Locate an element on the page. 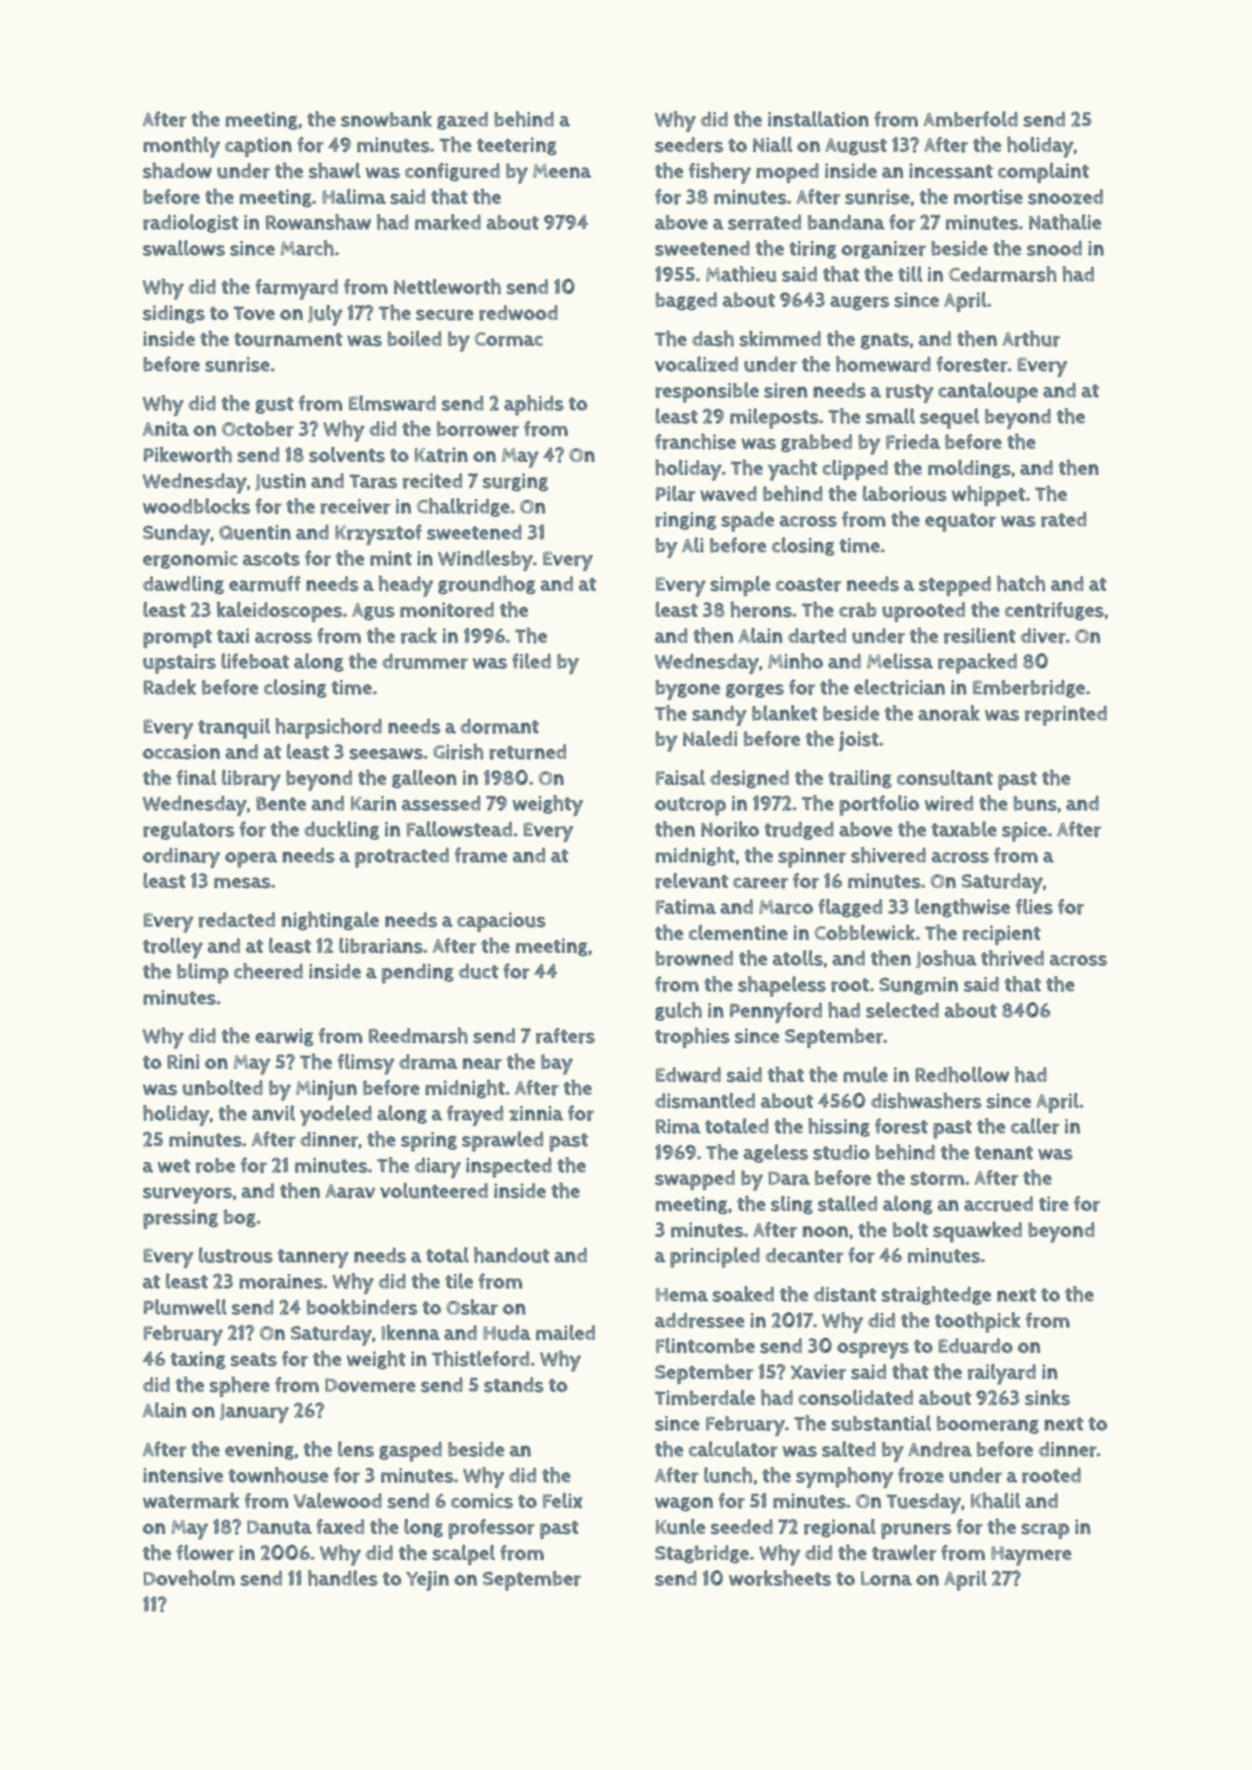 This document has height=1770, width=1252. Doveholm is located at coordinates (189, 1578).
